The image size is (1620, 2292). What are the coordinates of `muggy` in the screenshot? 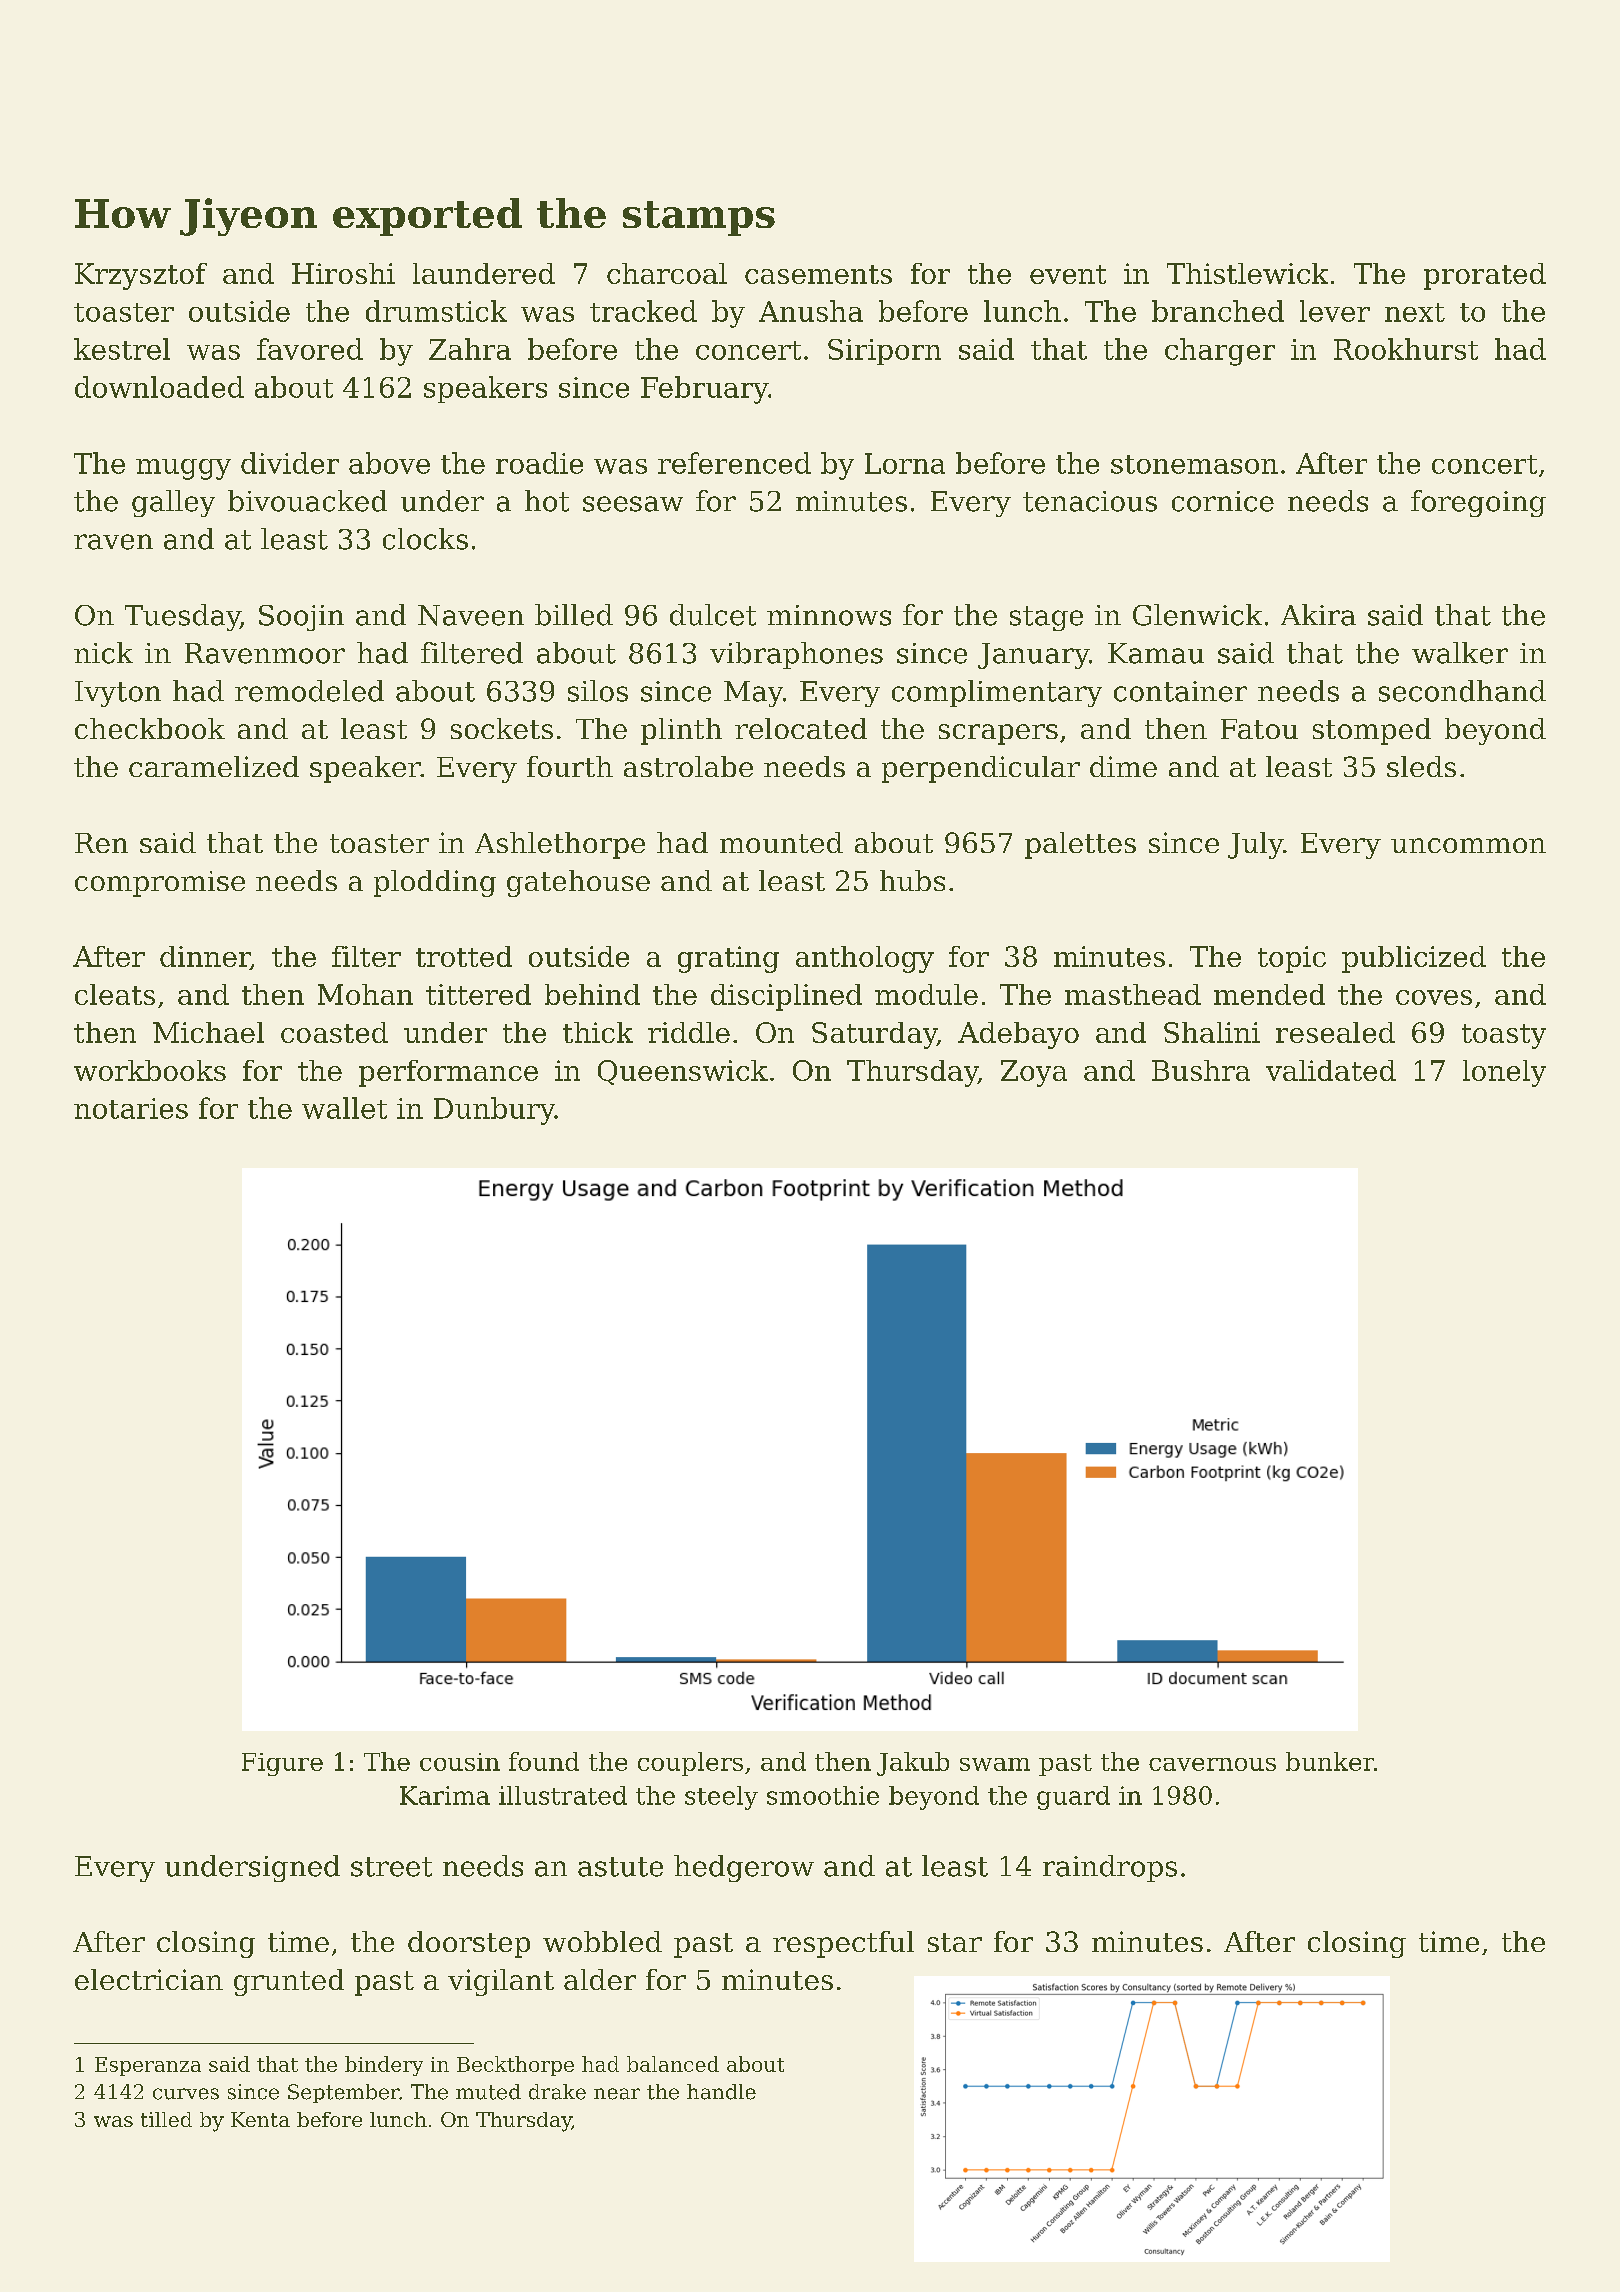 It's located at (183, 469).
